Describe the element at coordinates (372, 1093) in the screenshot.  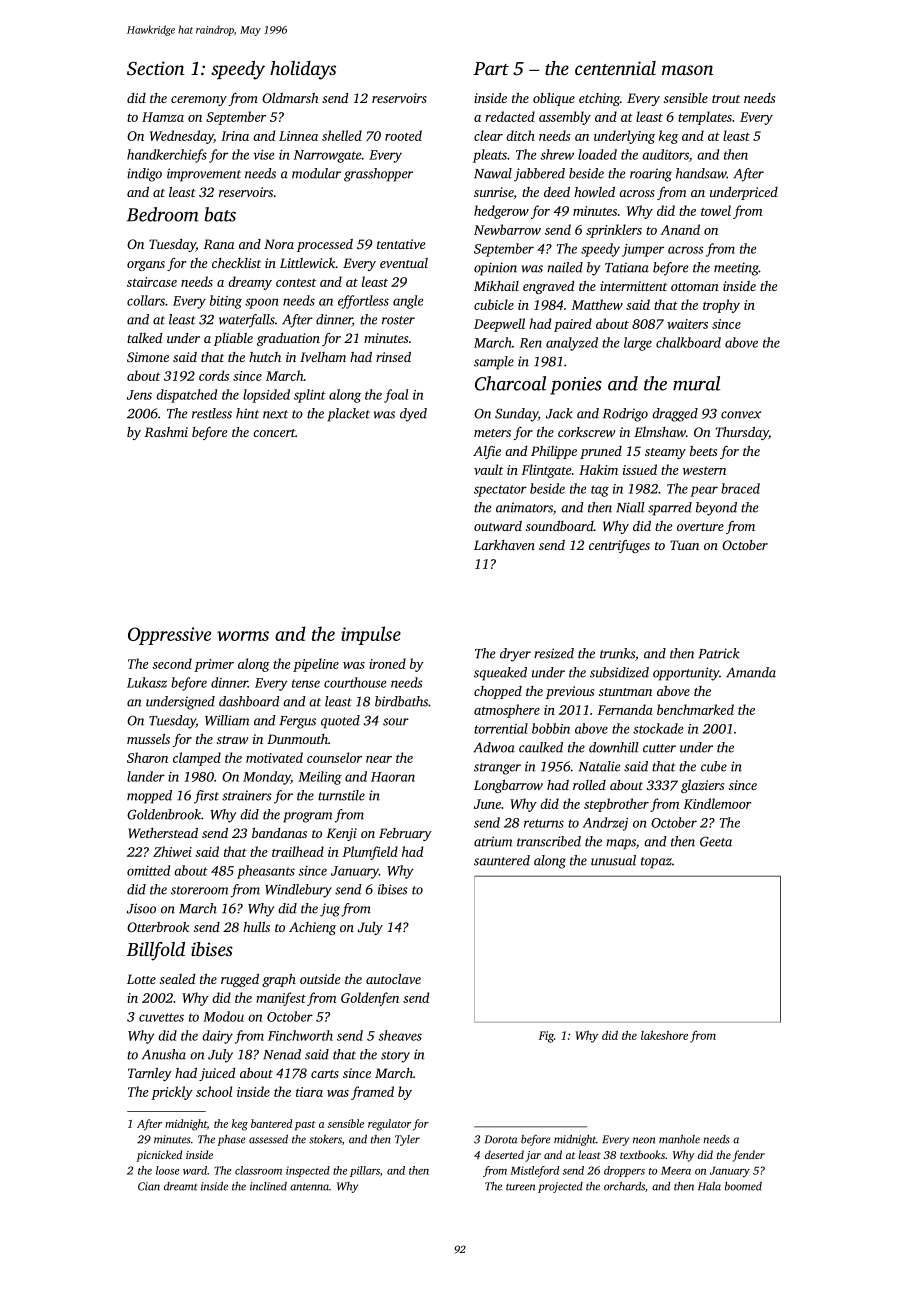
I see `framed` at that location.
